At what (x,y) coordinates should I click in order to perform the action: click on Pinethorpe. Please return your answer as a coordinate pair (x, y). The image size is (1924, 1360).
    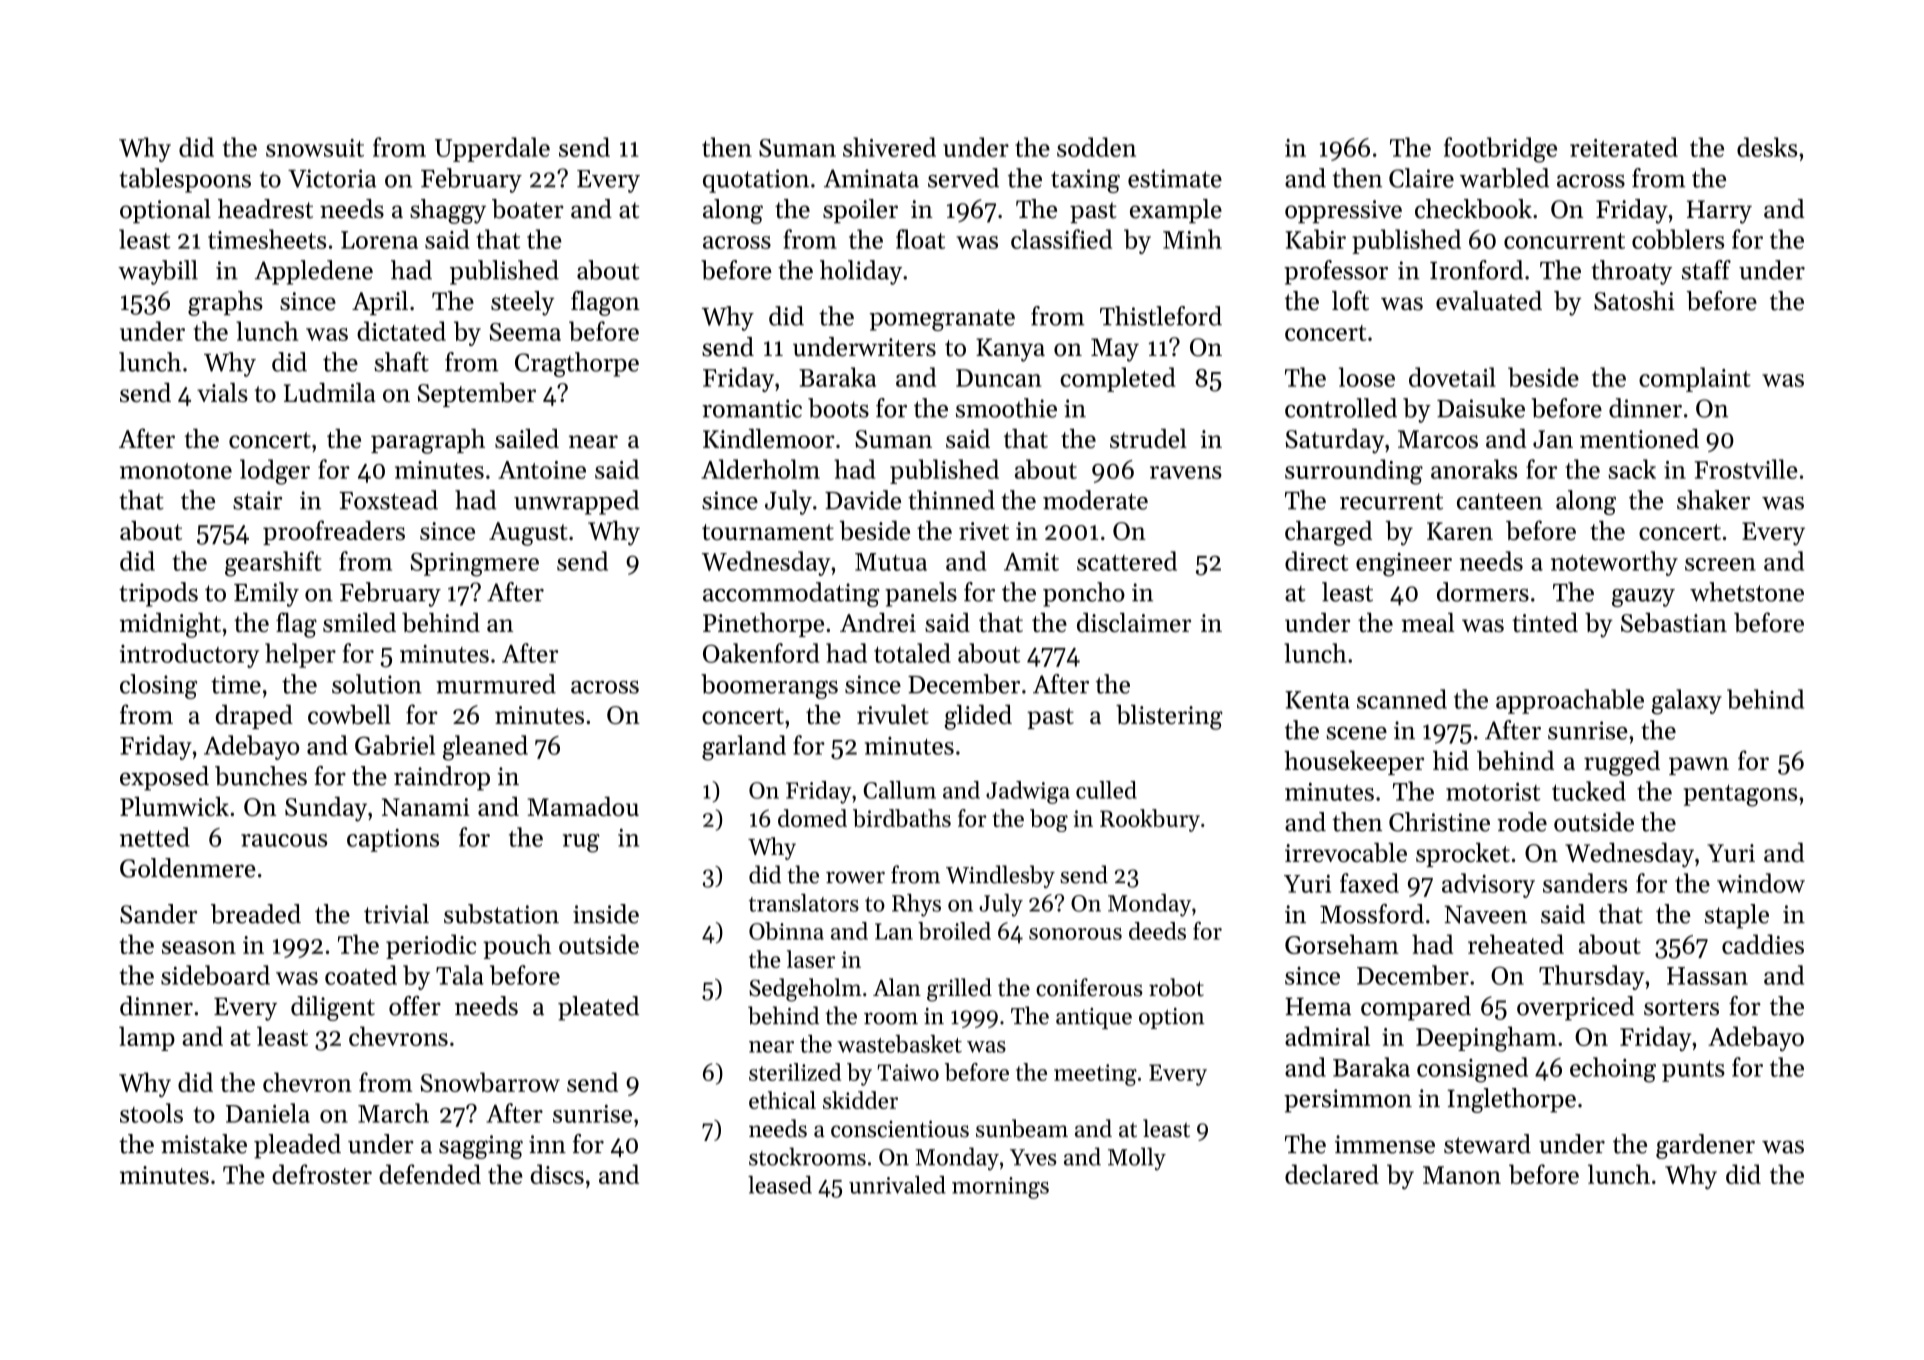
    Looking at the image, I should click on (763, 625).
